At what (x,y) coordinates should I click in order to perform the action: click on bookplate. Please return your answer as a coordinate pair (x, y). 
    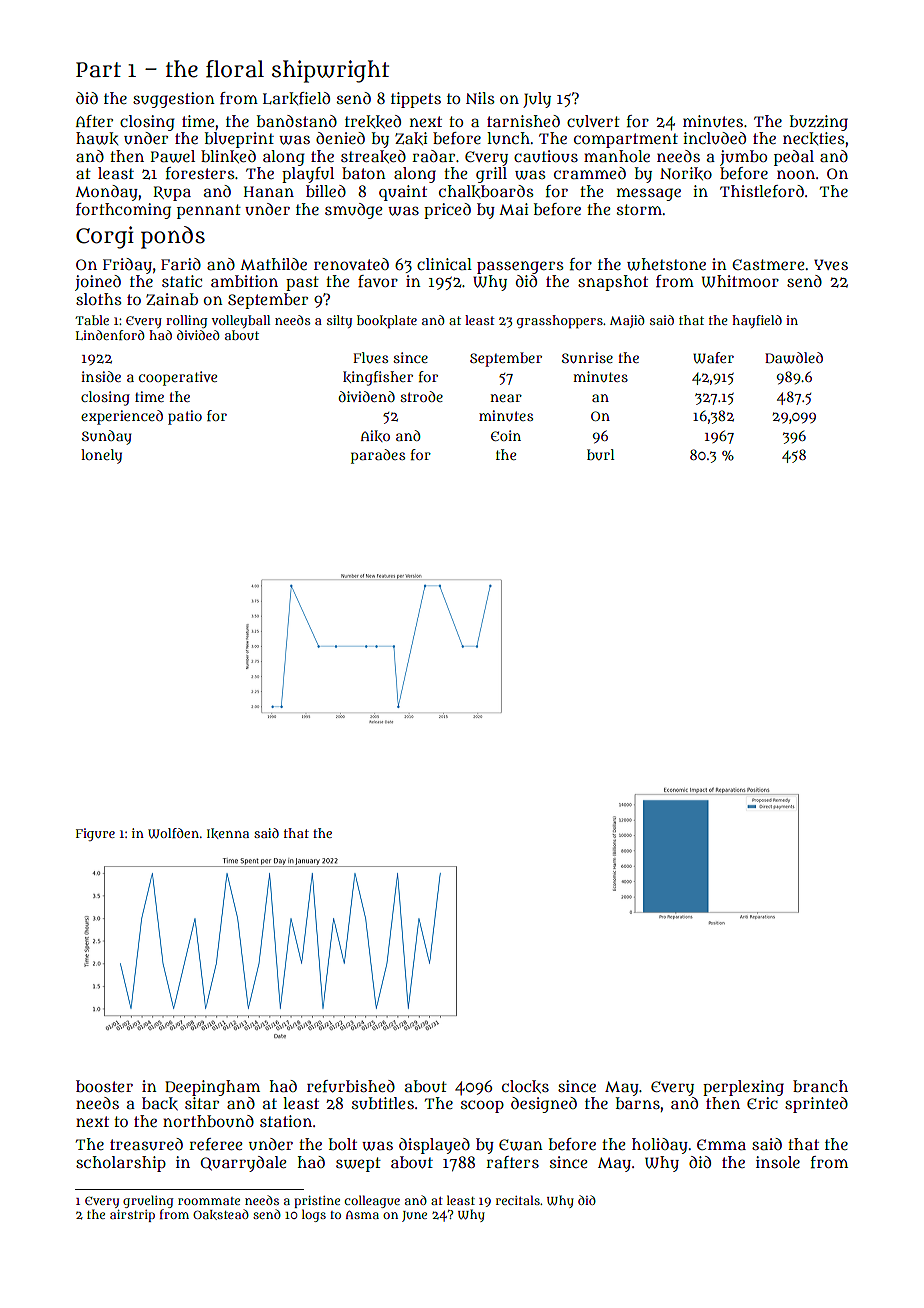
    Looking at the image, I should click on (387, 322).
